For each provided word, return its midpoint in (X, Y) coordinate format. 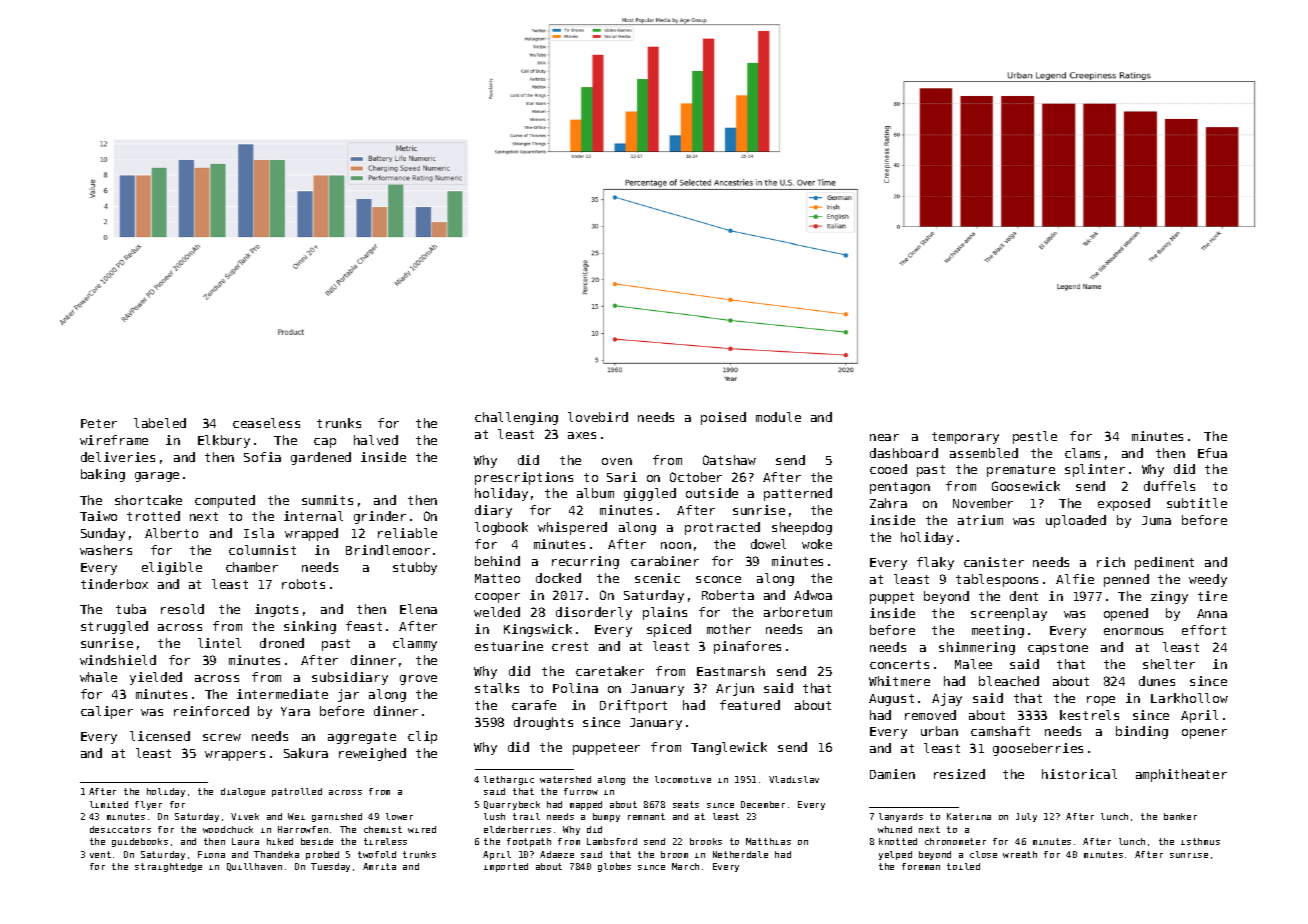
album (595, 493)
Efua (1212, 453)
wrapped (311, 534)
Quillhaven (254, 867)
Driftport (633, 706)
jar (348, 695)
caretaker (610, 671)
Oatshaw (729, 460)
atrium (980, 520)
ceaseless (266, 423)
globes (614, 867)
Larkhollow (1189, 698)
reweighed (372, 754)
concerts (899, 664)
